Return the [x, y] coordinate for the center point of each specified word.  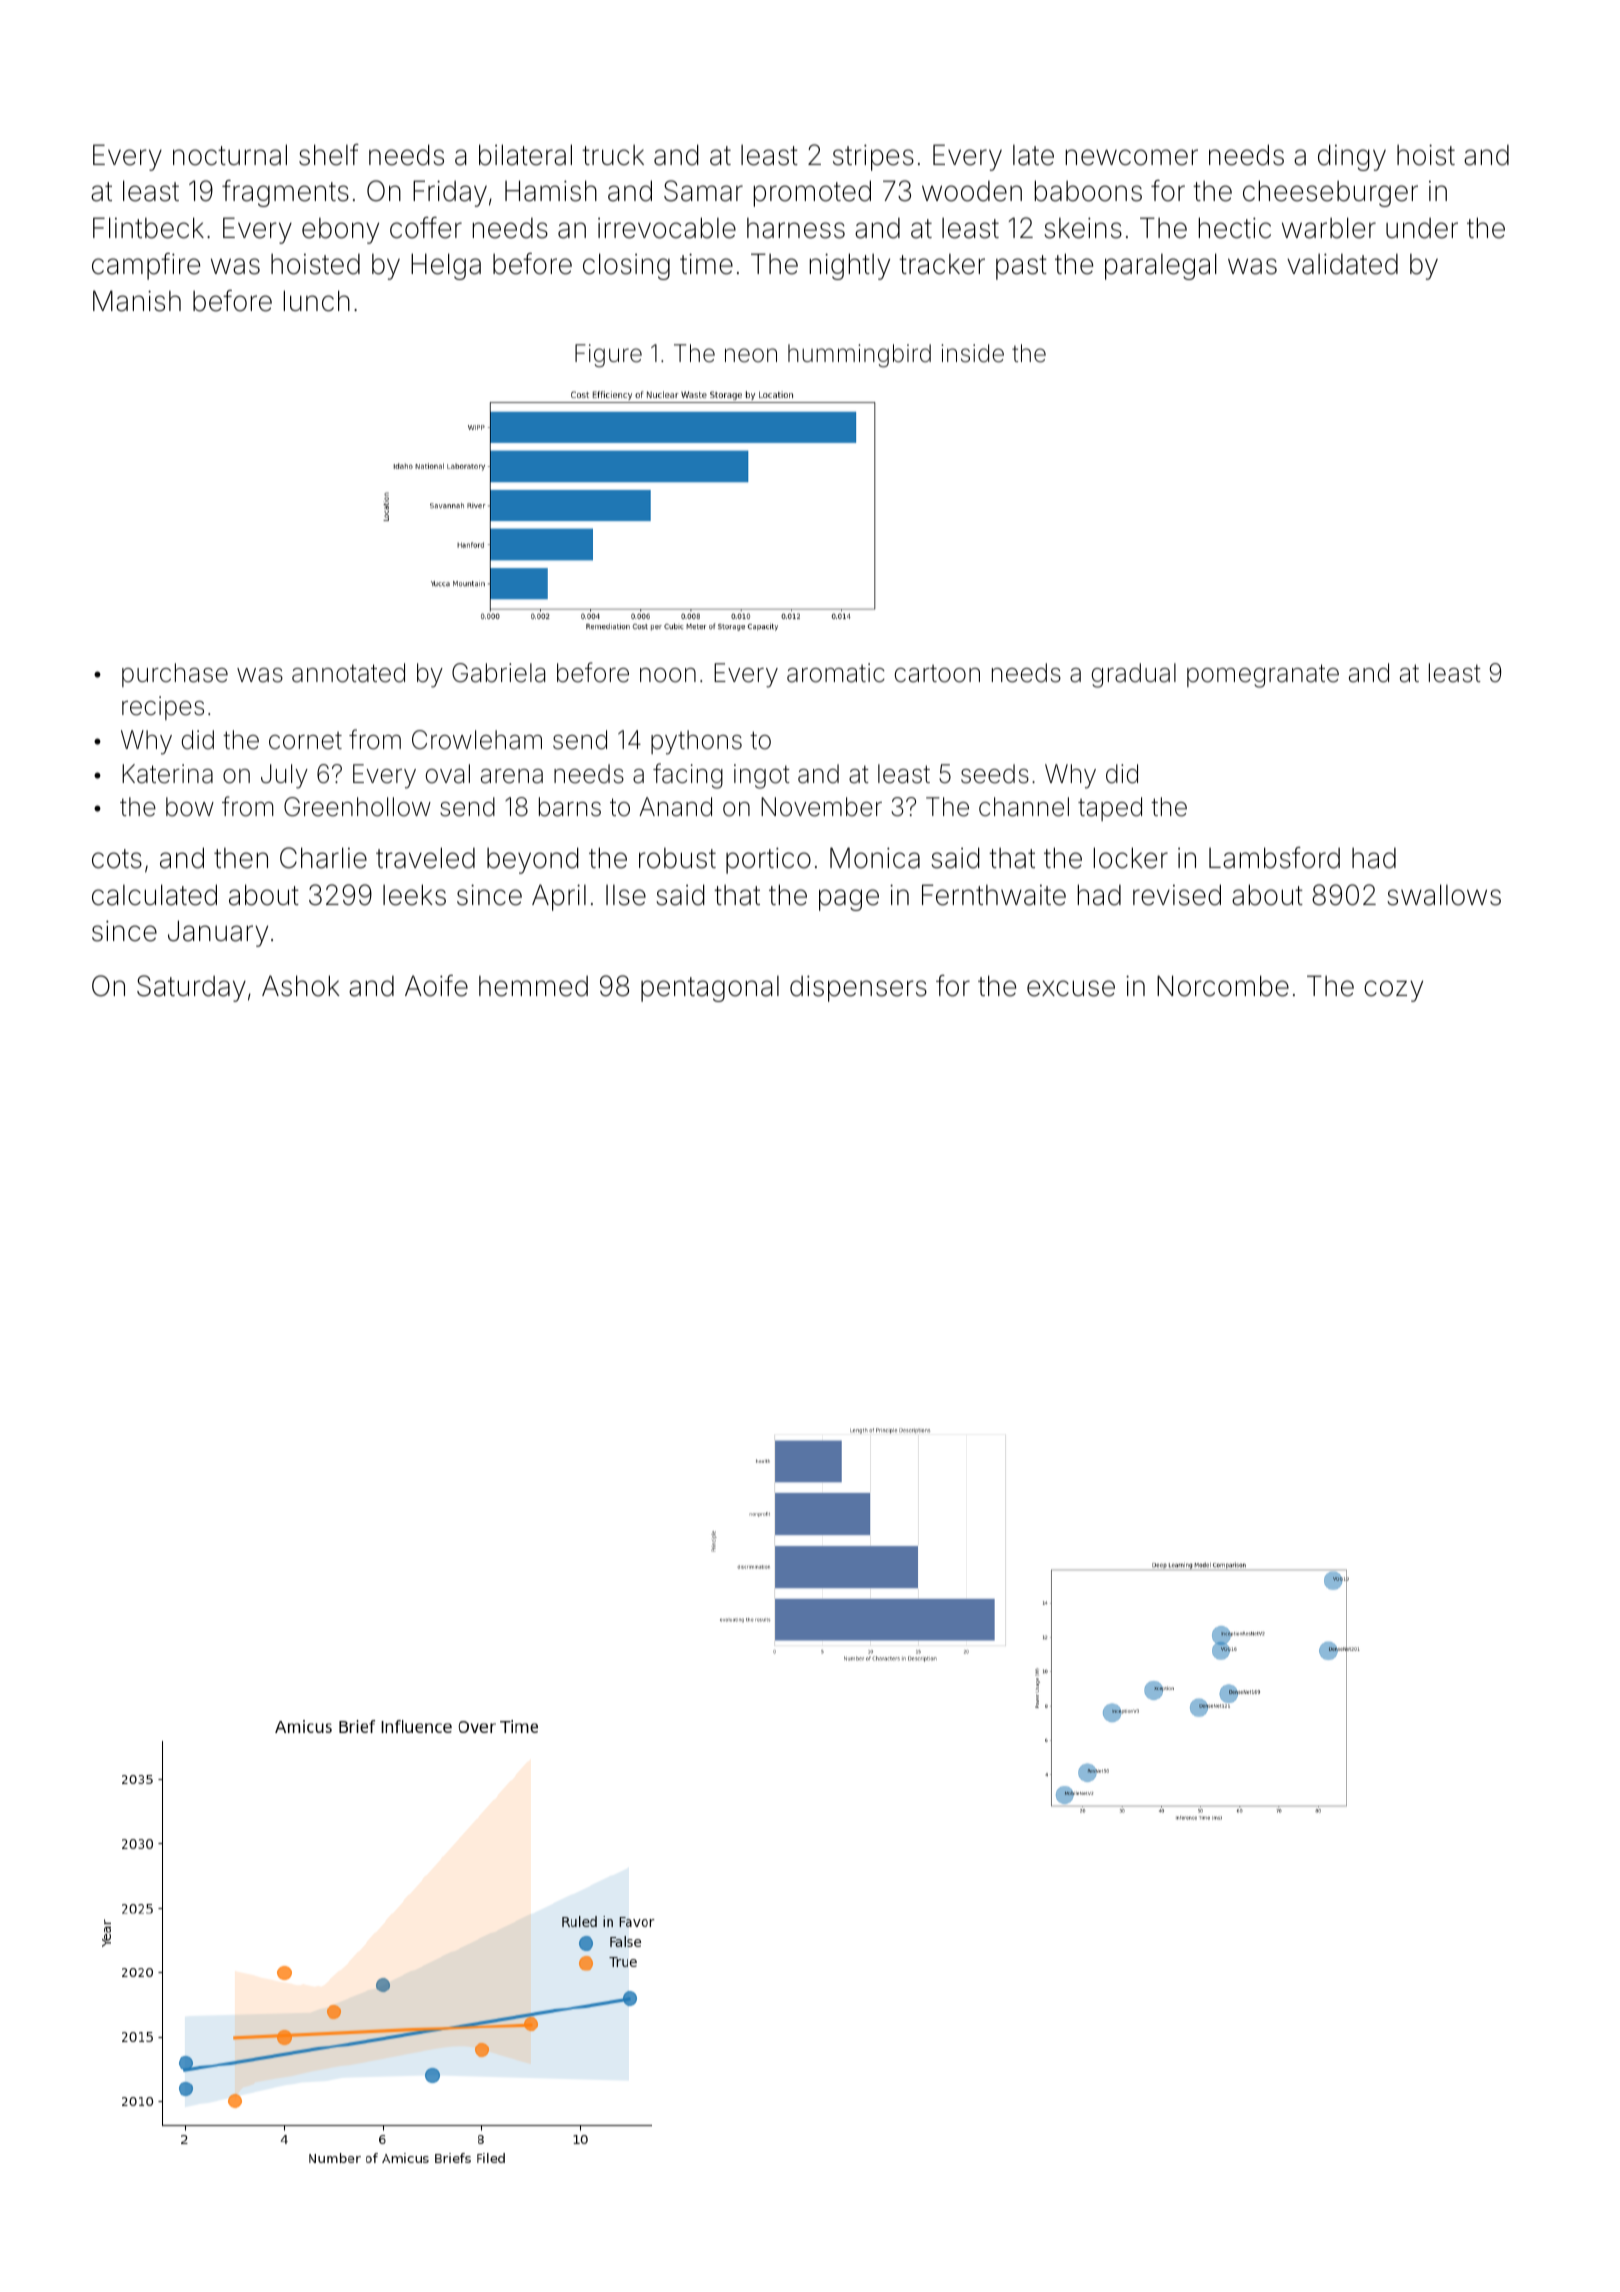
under [1422, 228]
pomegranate [1263, 676]
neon [751, 355]
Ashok [301, 986]
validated [1342, 264]
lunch [317, 301]
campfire [146, 266]
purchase [175, 675]
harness [796, 228]
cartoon [937, 674]
